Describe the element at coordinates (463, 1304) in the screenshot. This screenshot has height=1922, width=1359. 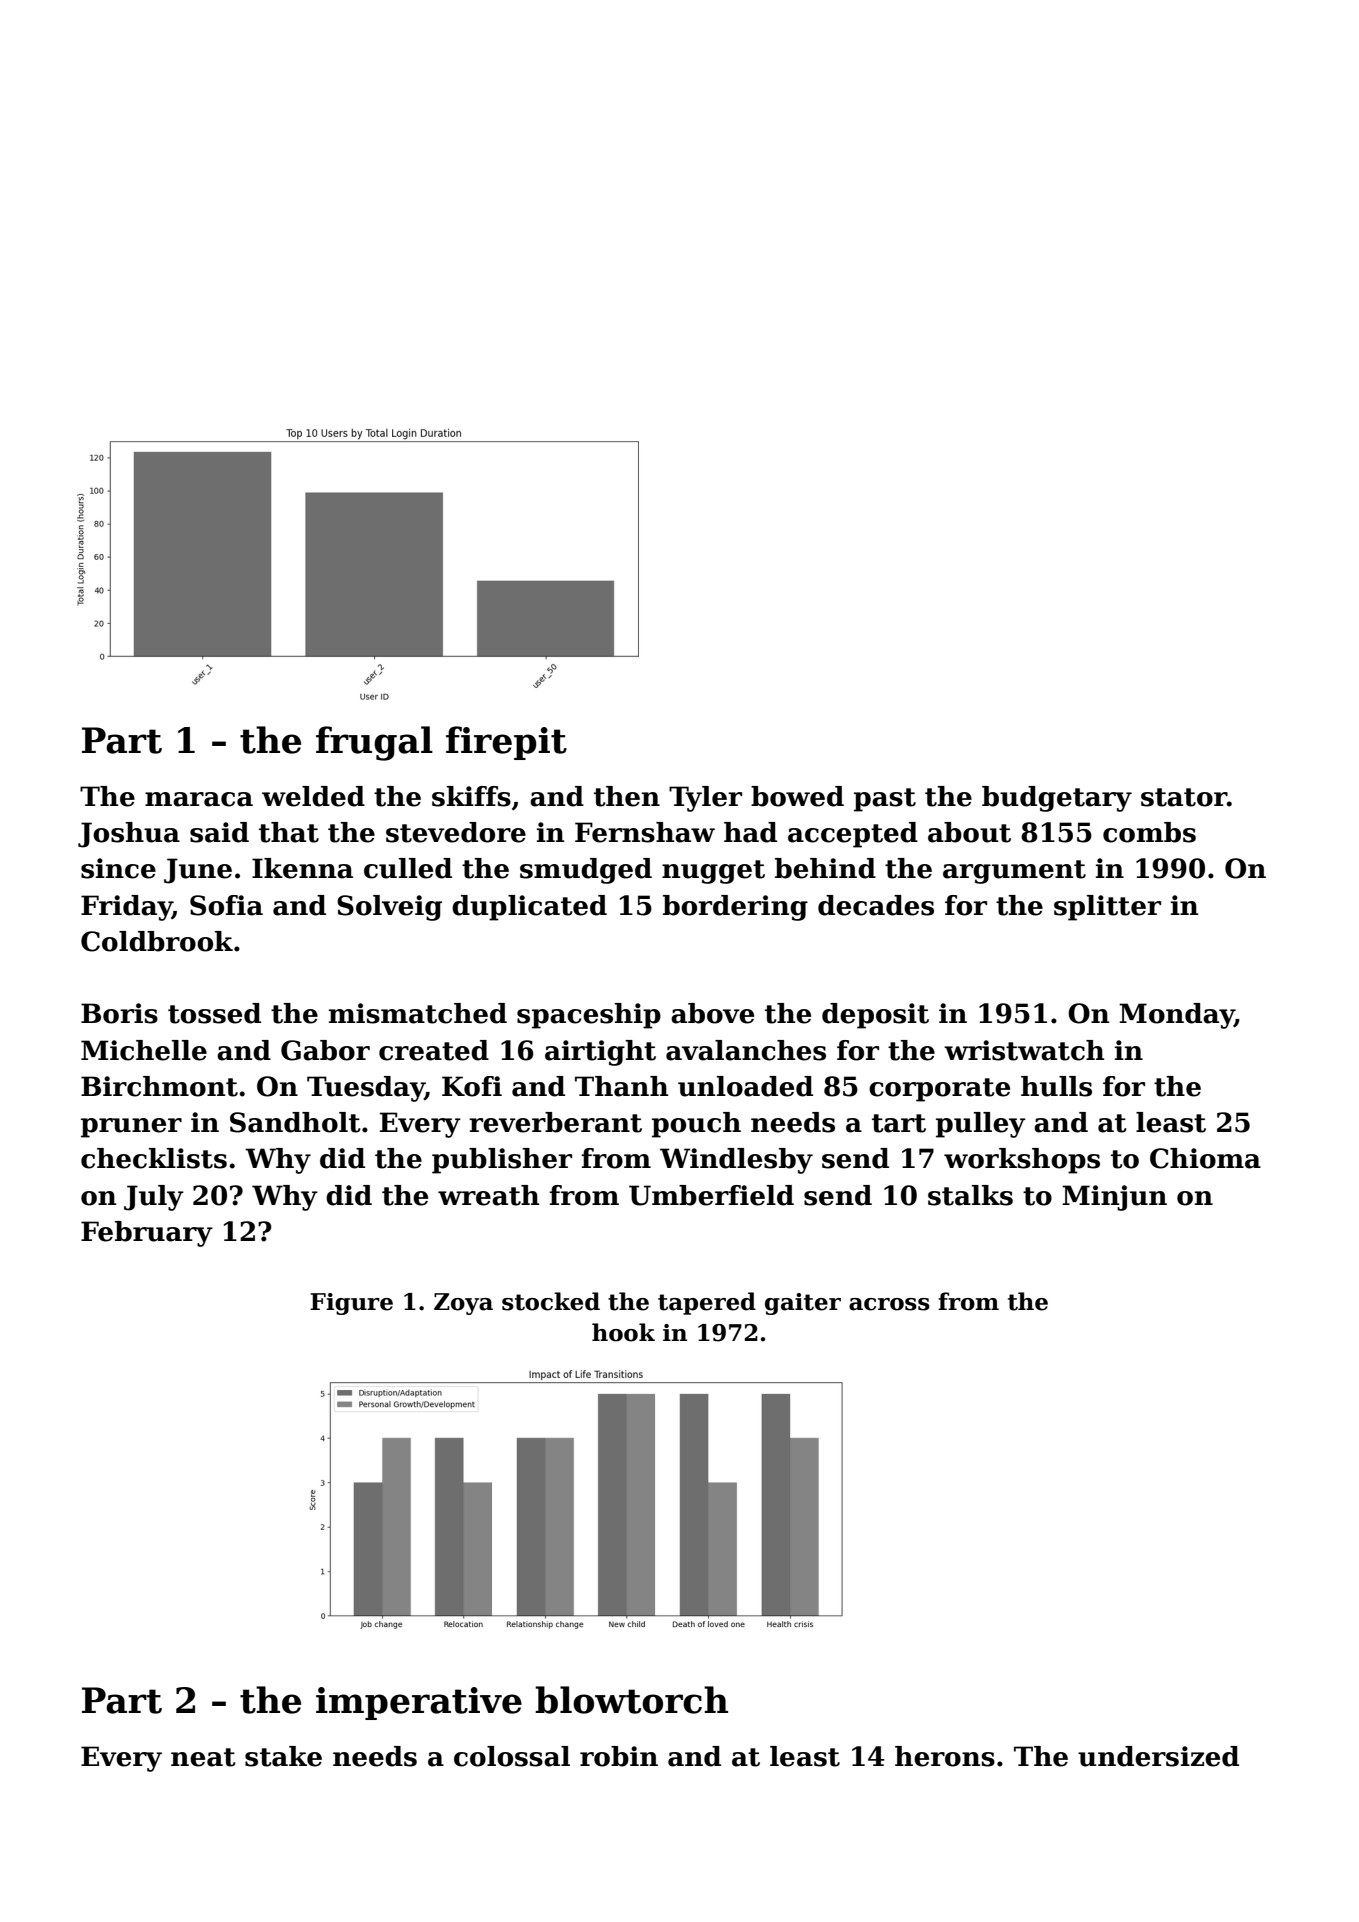
I see `Zoya` at that location.
